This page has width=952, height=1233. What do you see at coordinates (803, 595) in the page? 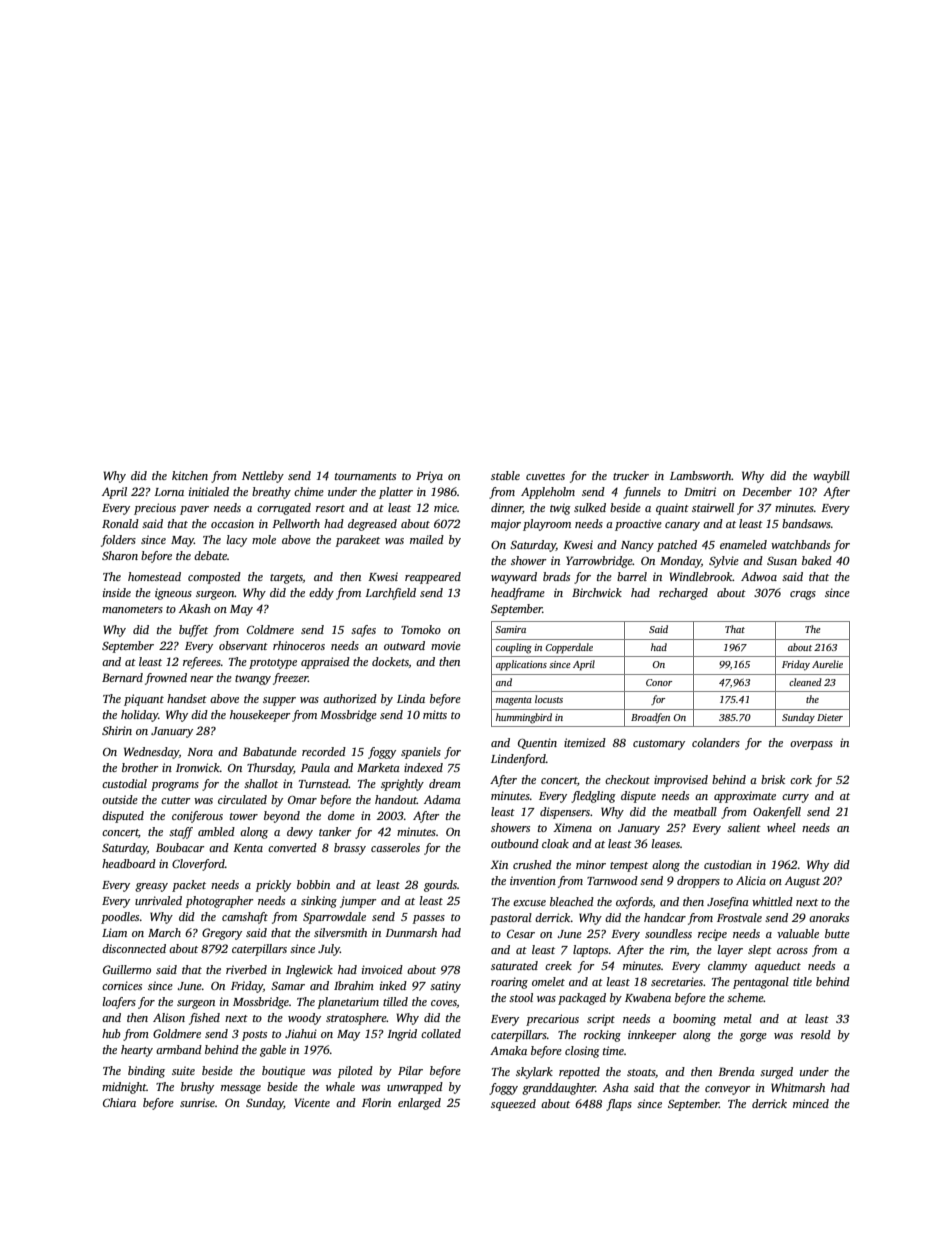
I see `crags` at bounding box center [803, 595].
